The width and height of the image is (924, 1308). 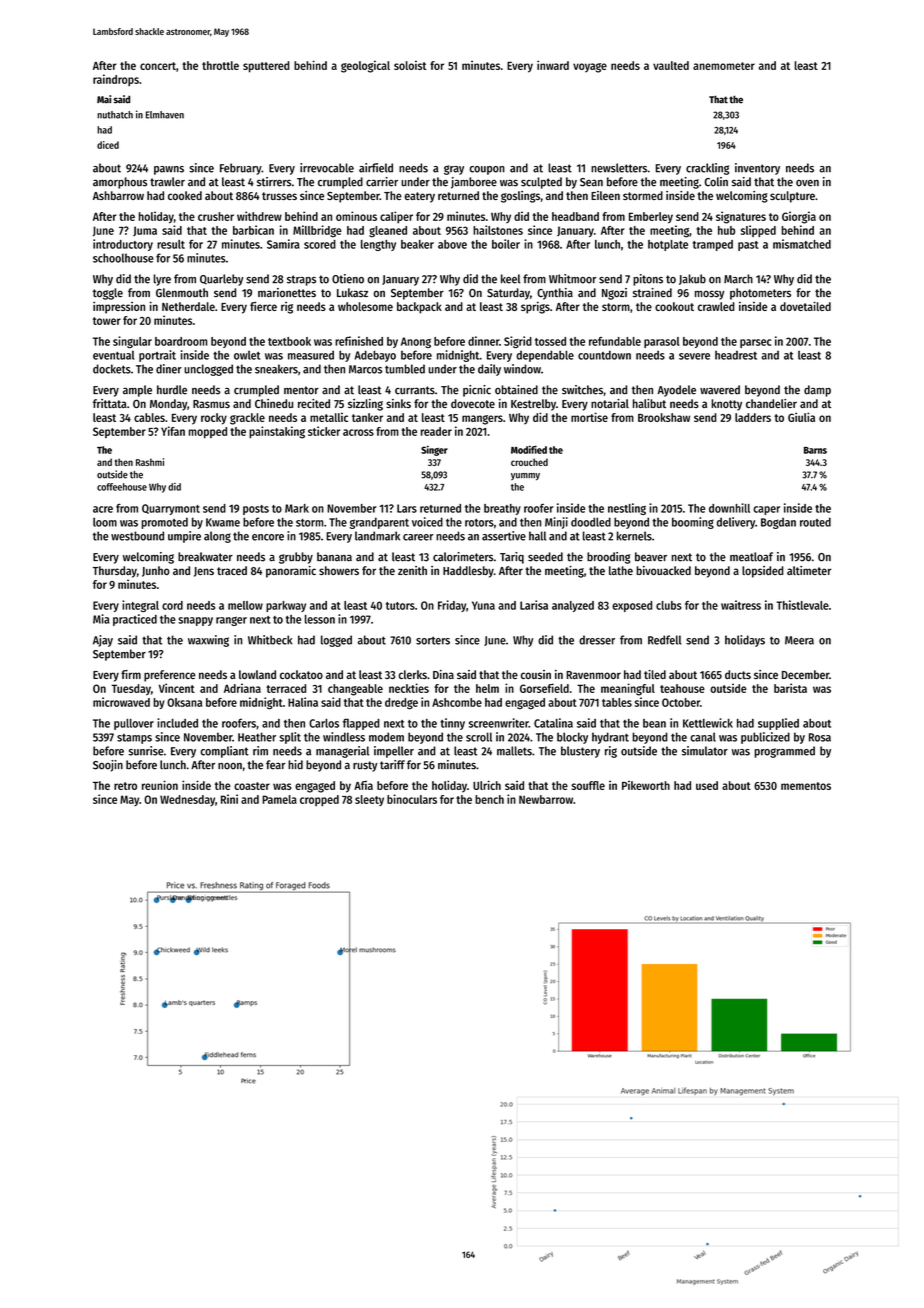 What do you see at coordinates (149, 417) in the image?
I see `cables` at bounding box center [149, 417].
